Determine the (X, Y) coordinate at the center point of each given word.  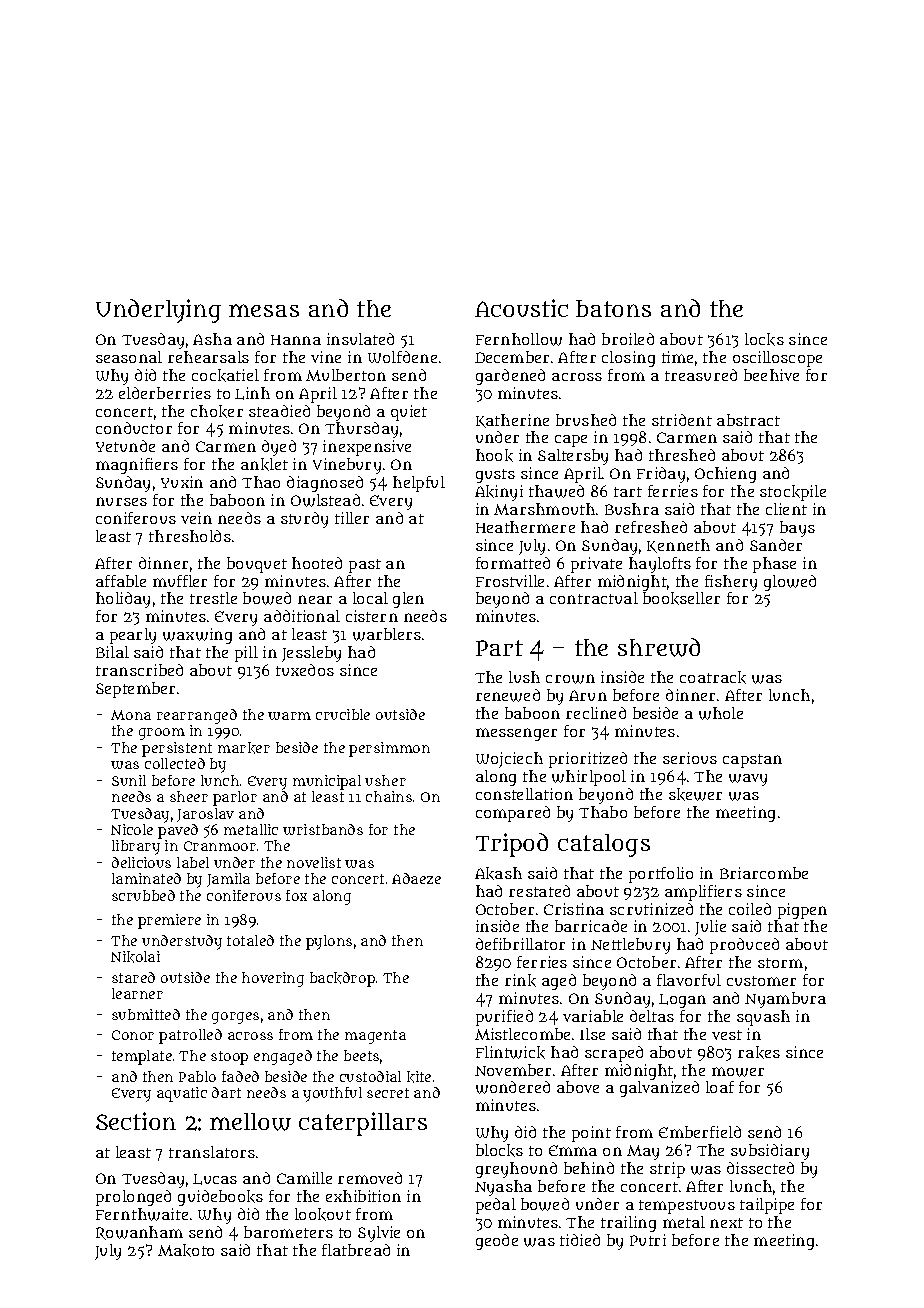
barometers (288, 1232)
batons (613, 308)
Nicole (132, 829)
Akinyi (499, 493)
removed (370, 1178)
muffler (180, 581)
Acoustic (521, 308)
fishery (731, 583)
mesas (264, 310)
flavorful (689, 980)
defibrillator (520, 944)
